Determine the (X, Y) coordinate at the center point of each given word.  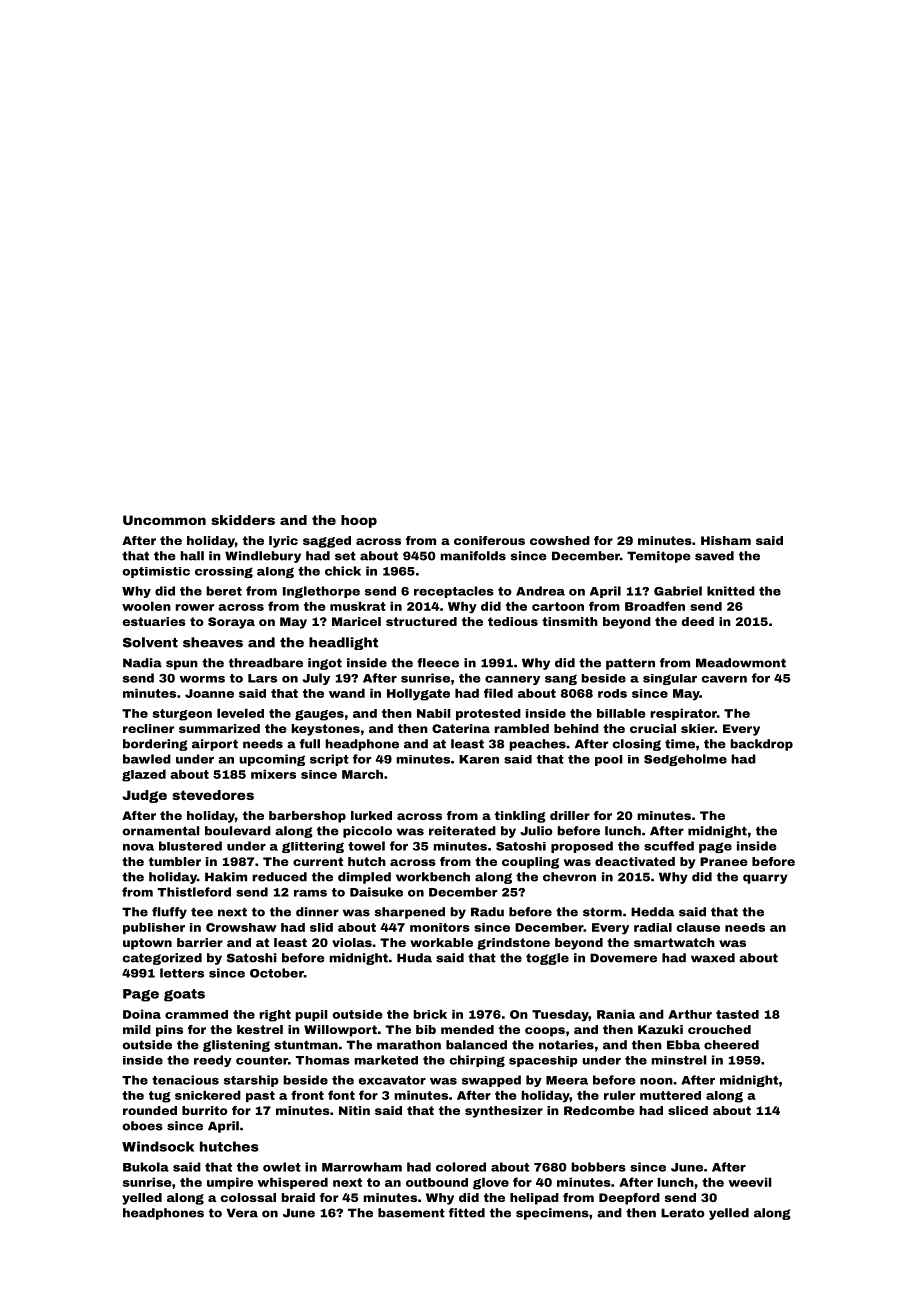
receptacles (454, 592)
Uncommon (164, 520)
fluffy (169, 913)
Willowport (340, 1031)
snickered (208, 1095)
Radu (487, 912)
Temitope (659, 557)
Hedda (652, 912)
